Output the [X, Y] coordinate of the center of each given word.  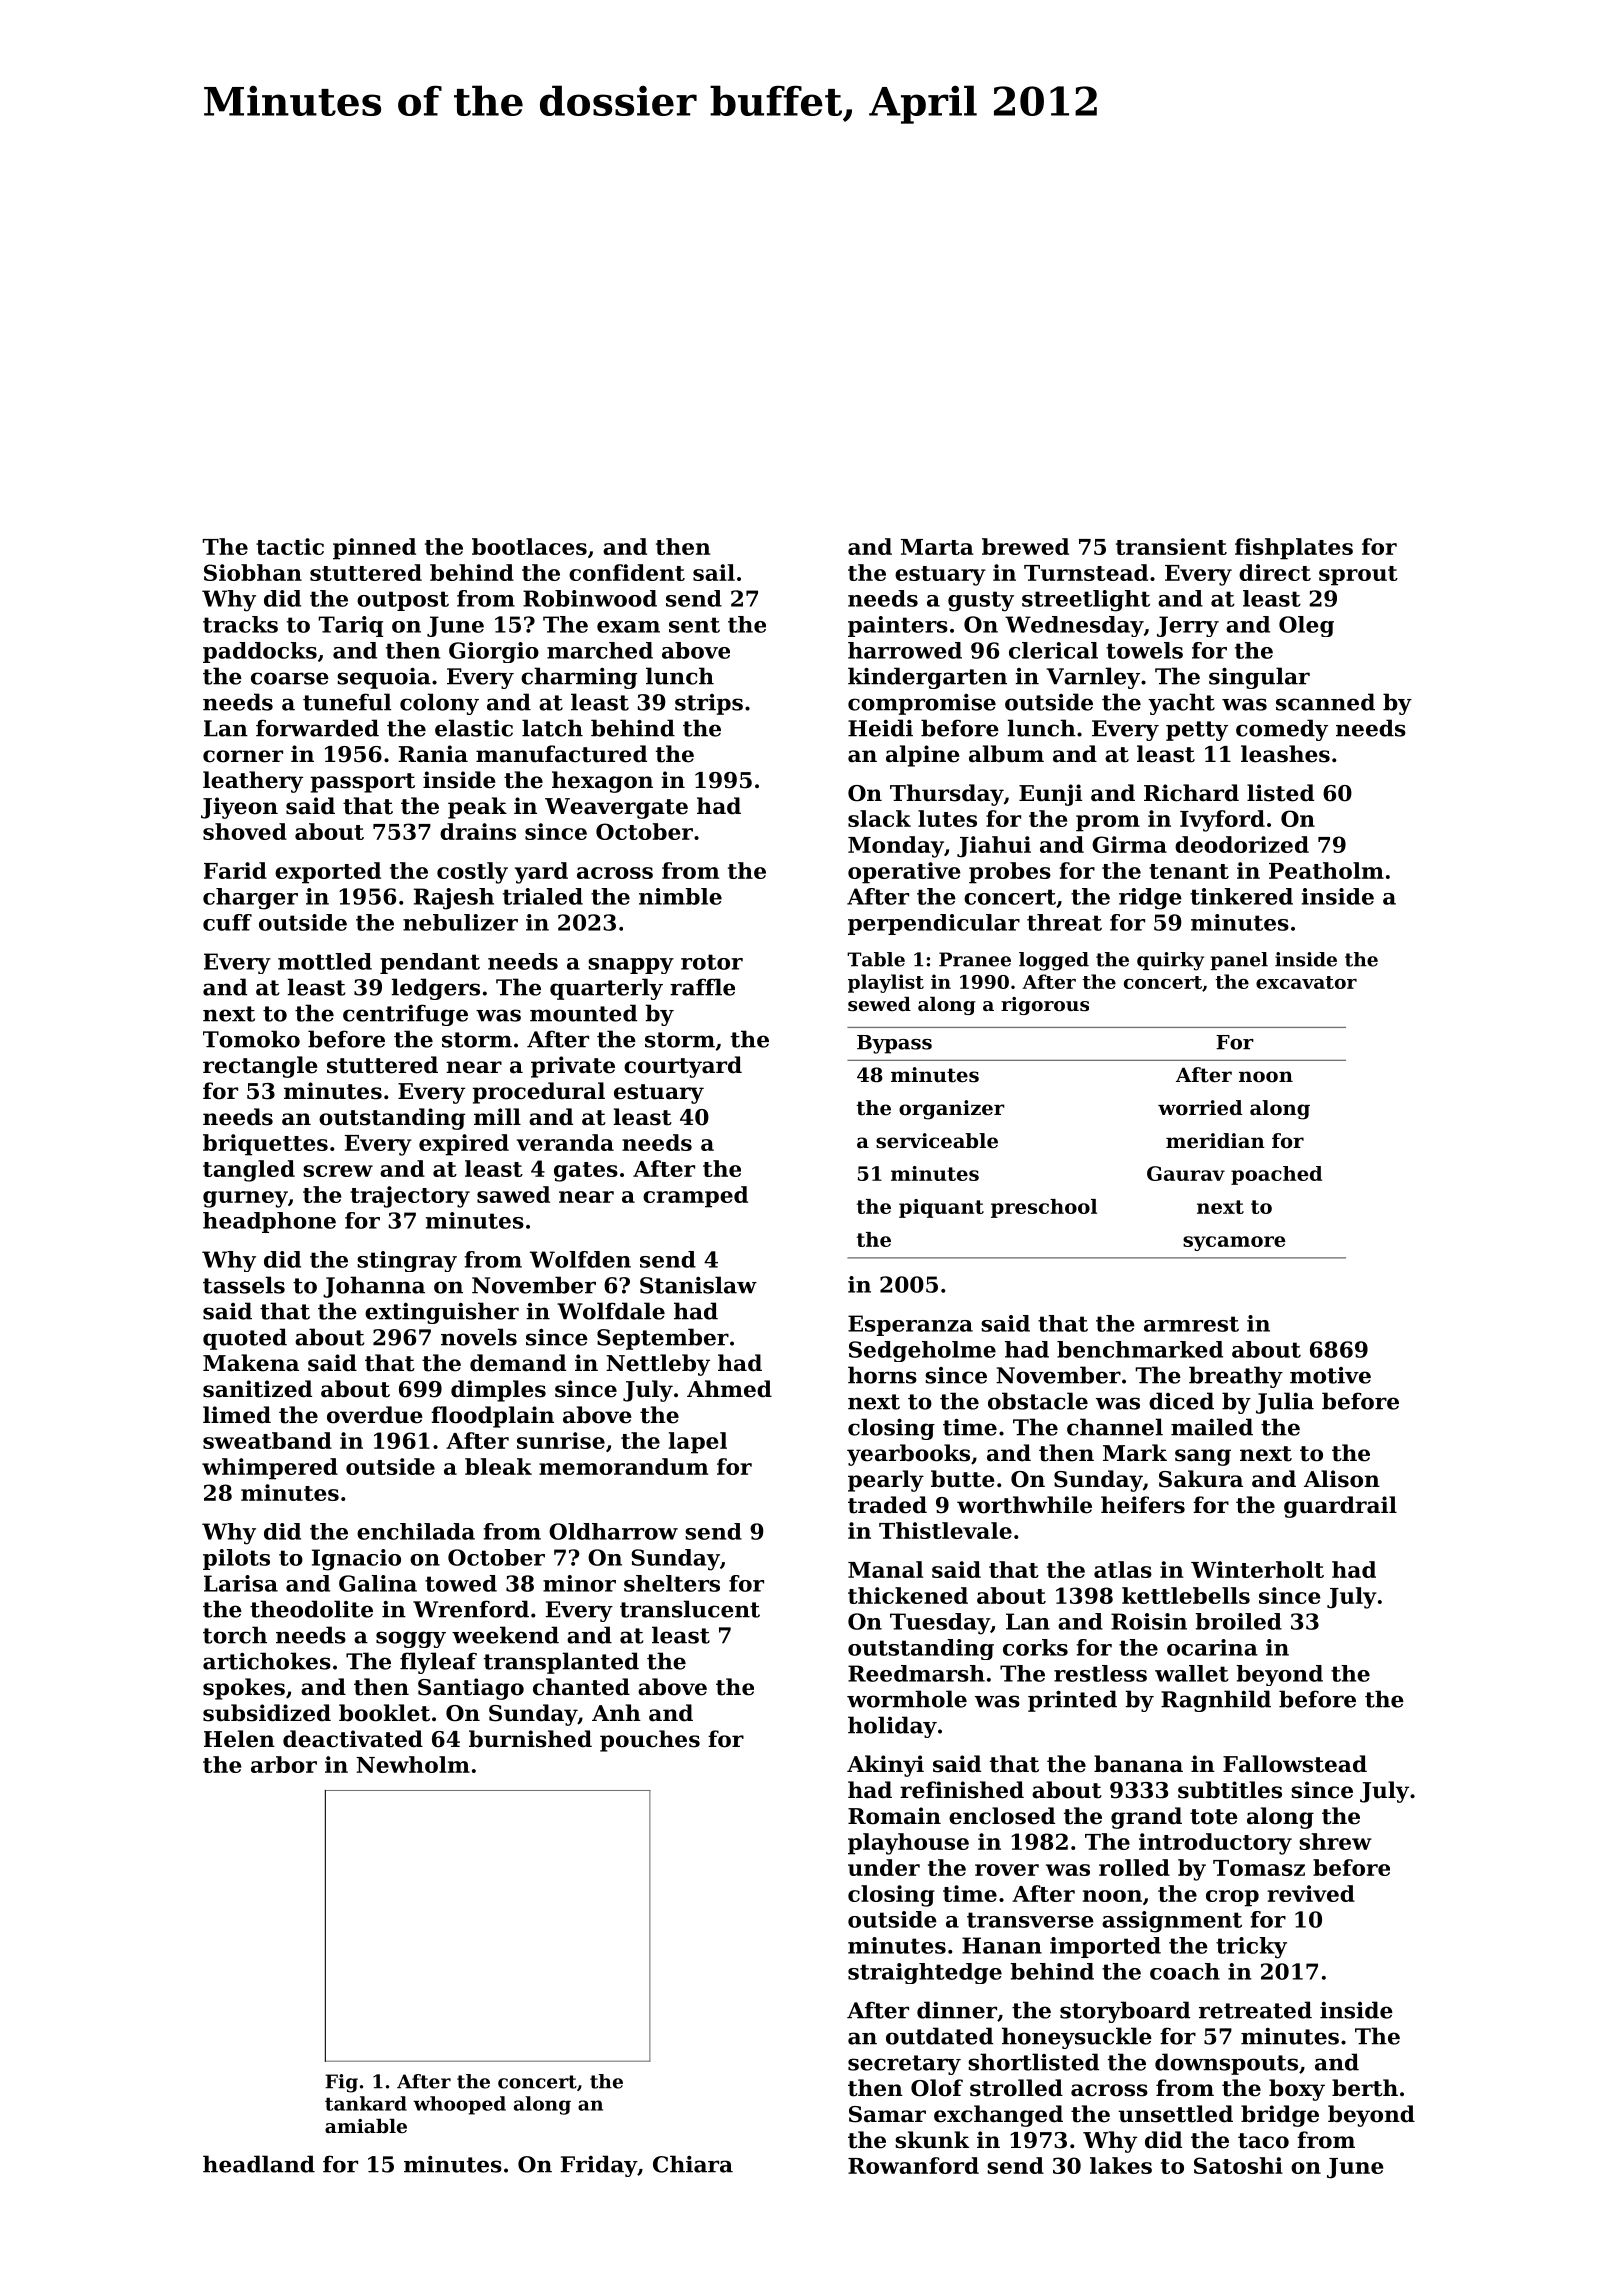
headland [259, 2164]
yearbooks [908, 1455]
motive [1330, 1375]
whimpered [270, 1469]
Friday [599, 2166]
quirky [1170, 961]
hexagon [602, 782]
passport [363, 783]
